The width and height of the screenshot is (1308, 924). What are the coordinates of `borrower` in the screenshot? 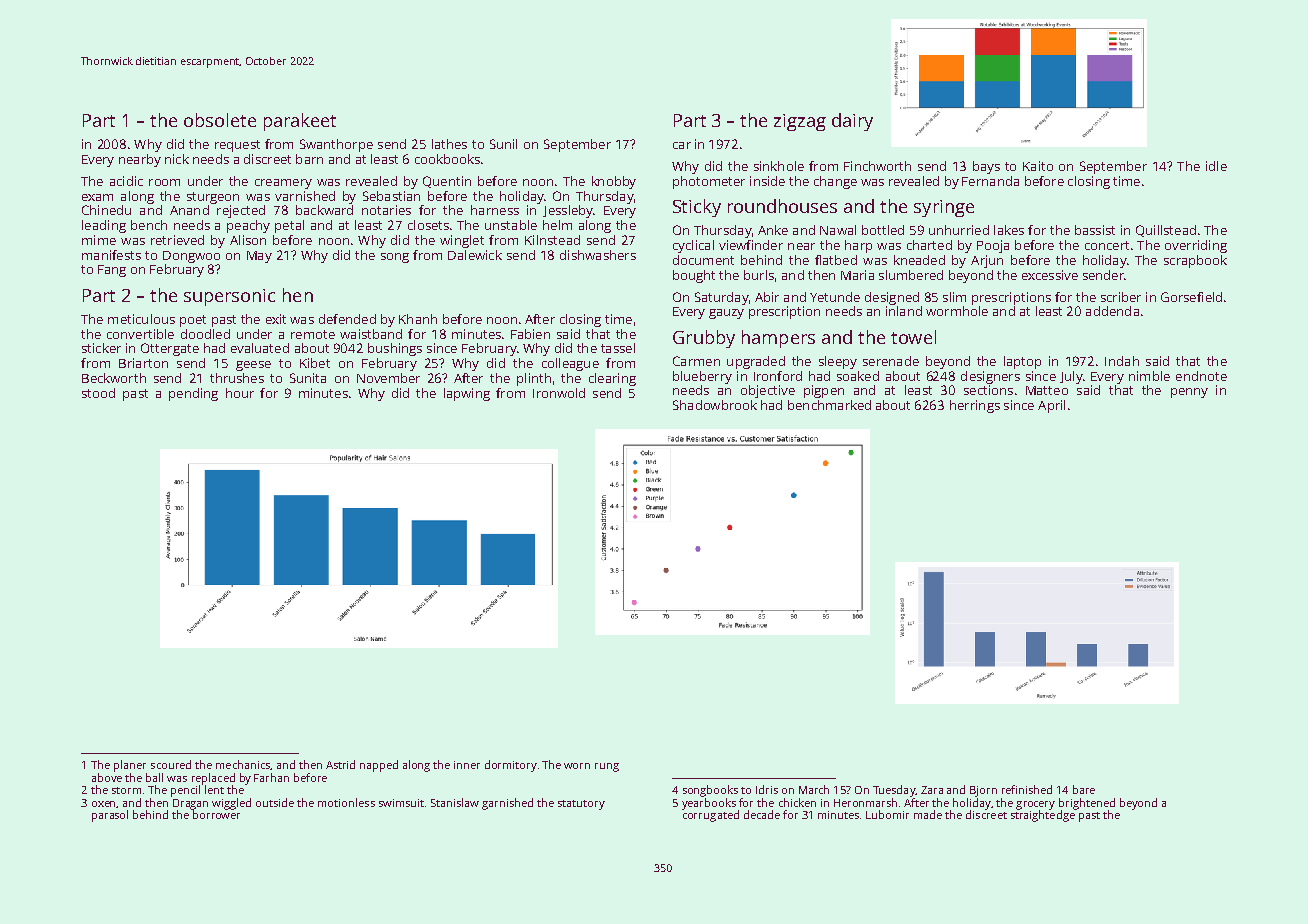 It's located at (216, 814).
